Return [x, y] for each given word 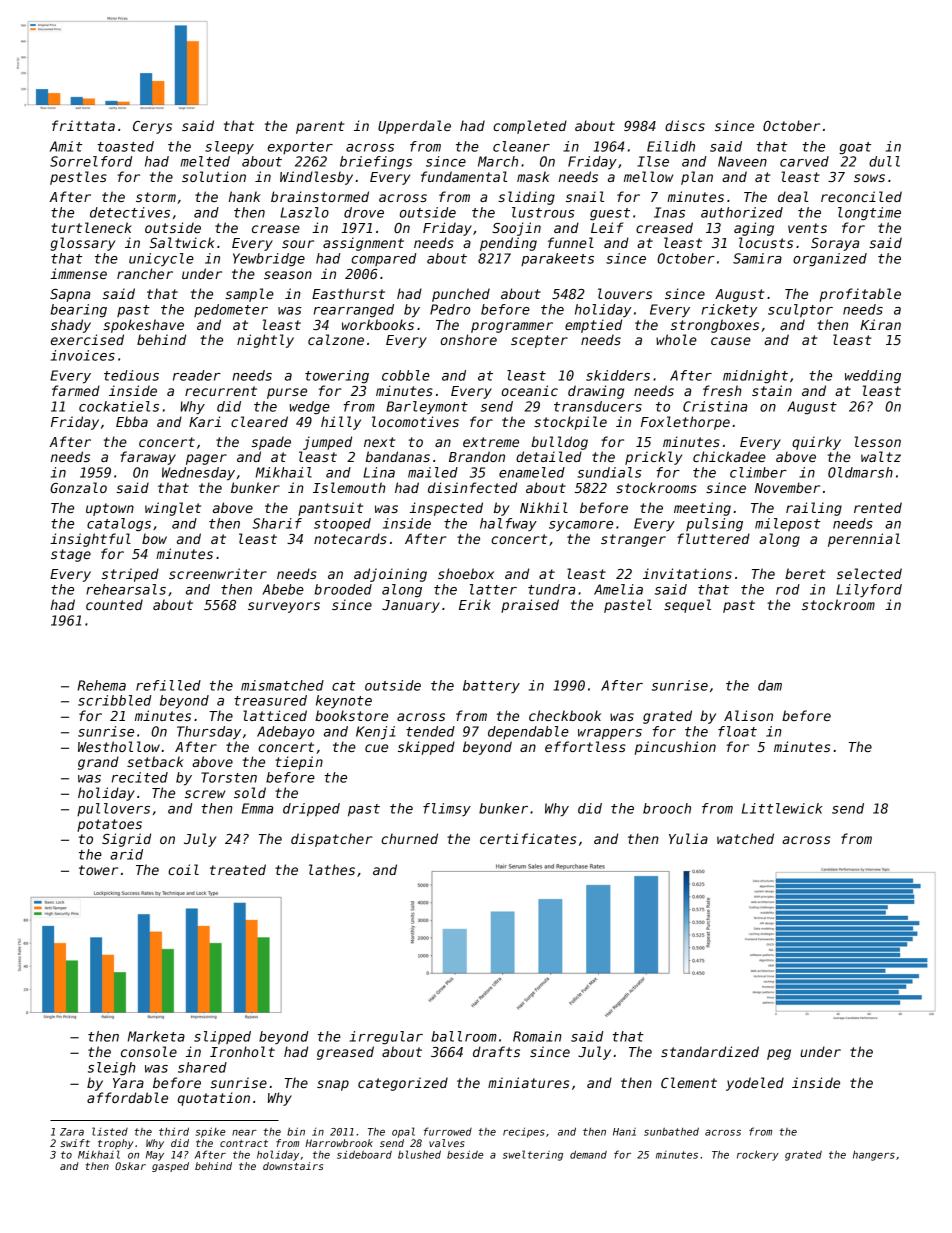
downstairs [293, 1166]
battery [491, 687]
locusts [766, 242]
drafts [496, 1051]
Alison [748, 715]
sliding [526, 198]
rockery [758, 1155]
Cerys [152, 127]
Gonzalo [78, 487]
